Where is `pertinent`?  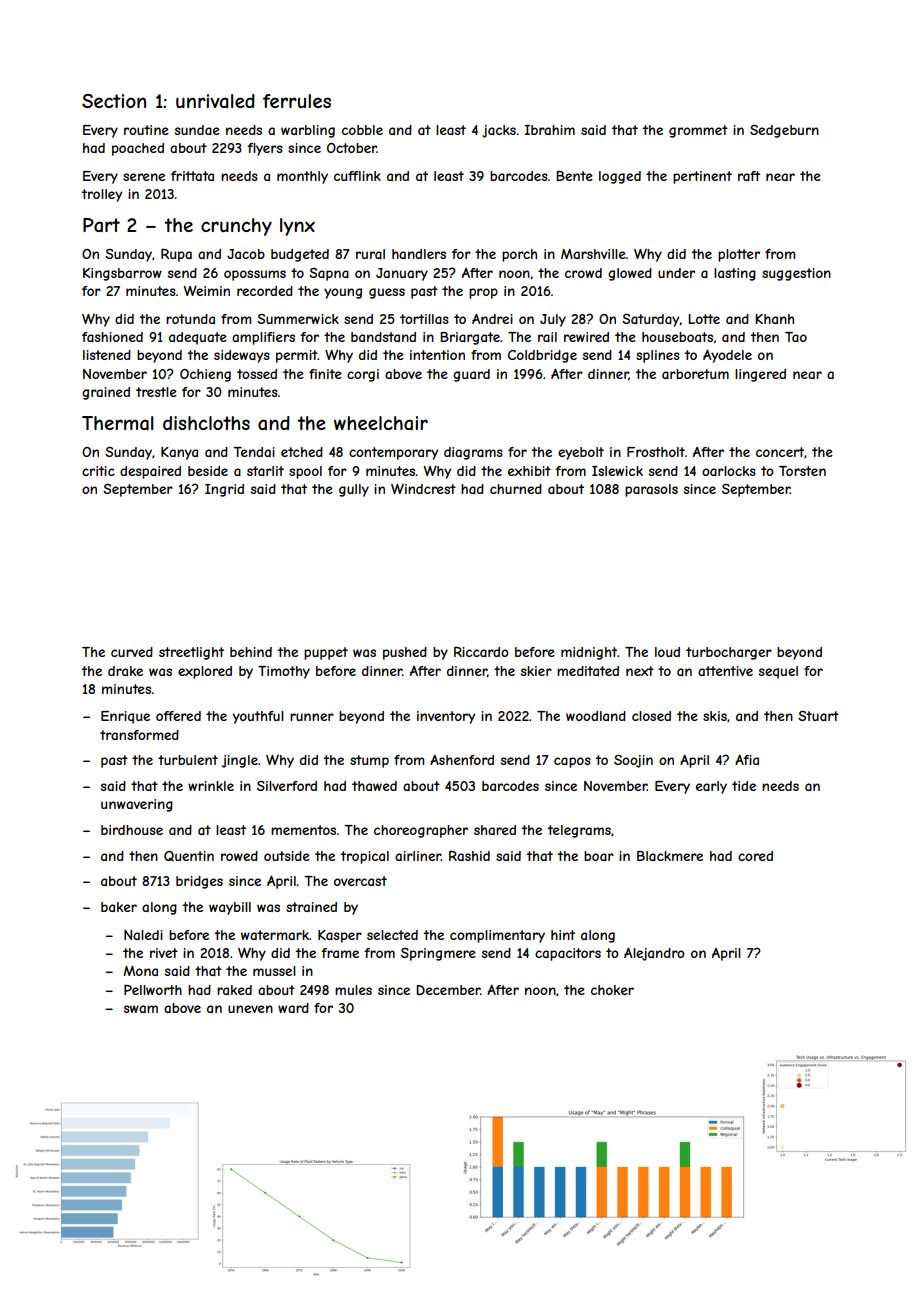 pertinent is located at coordinates (702, 177).
